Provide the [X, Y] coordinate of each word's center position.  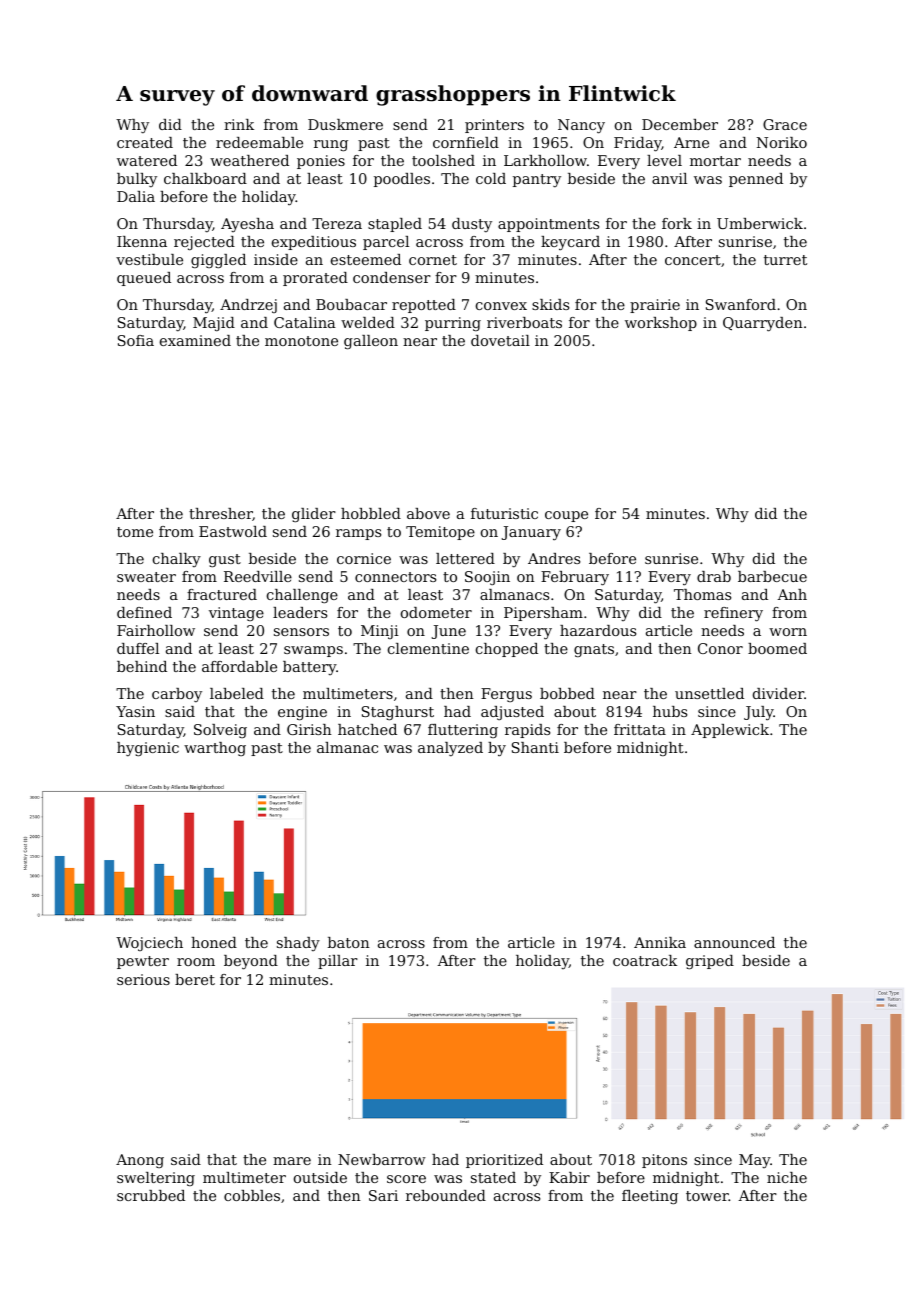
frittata [640, 729]
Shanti [535, 747]
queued [144, 279]
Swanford [741, 304]
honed [214, 942]
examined [195, 340]
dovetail [500, 340]
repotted [424, 306]
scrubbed [151, 1195]
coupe [566, 516]
